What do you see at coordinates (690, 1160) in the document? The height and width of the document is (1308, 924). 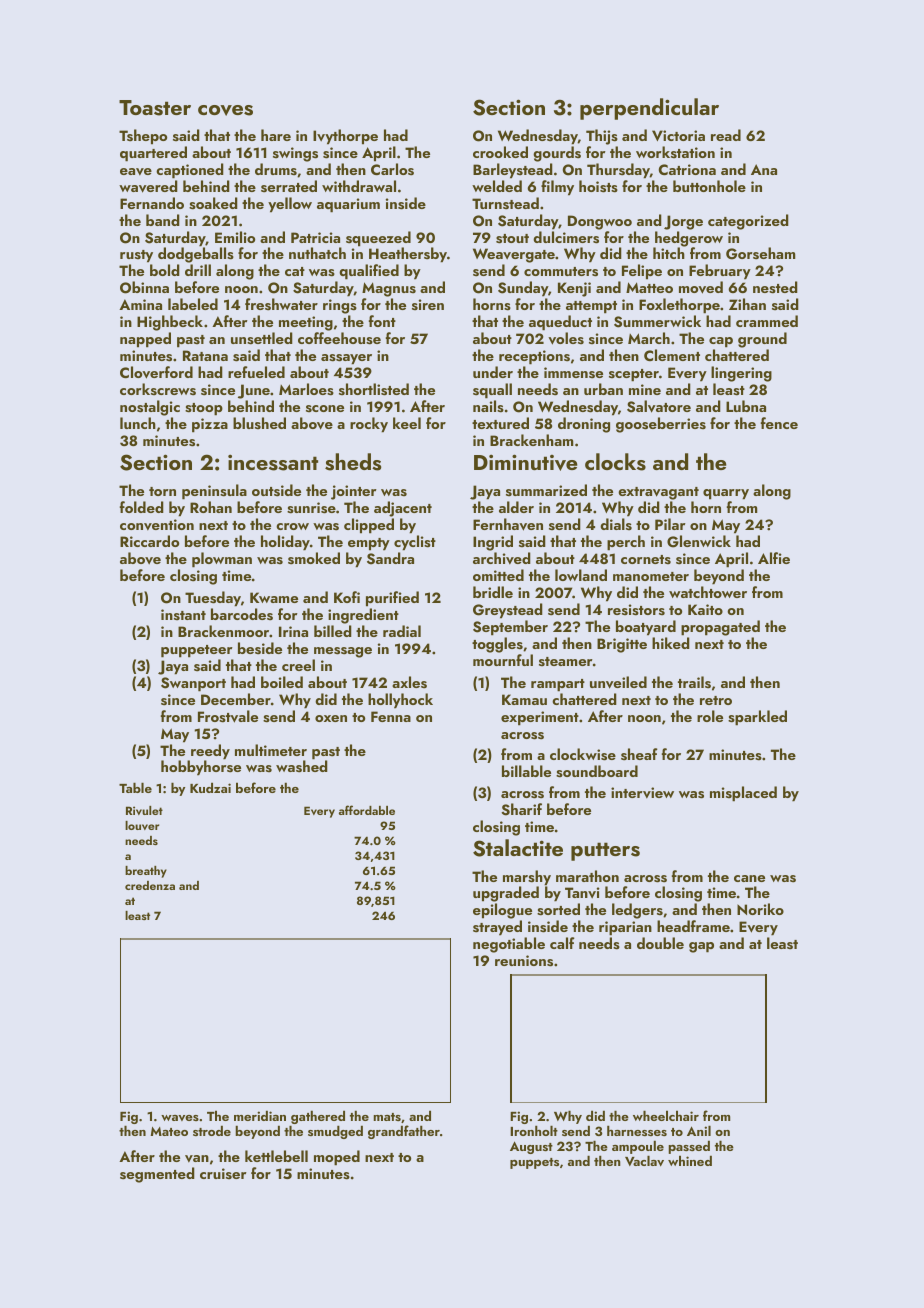 I see `whined` at bounding box center [690, 1160].
